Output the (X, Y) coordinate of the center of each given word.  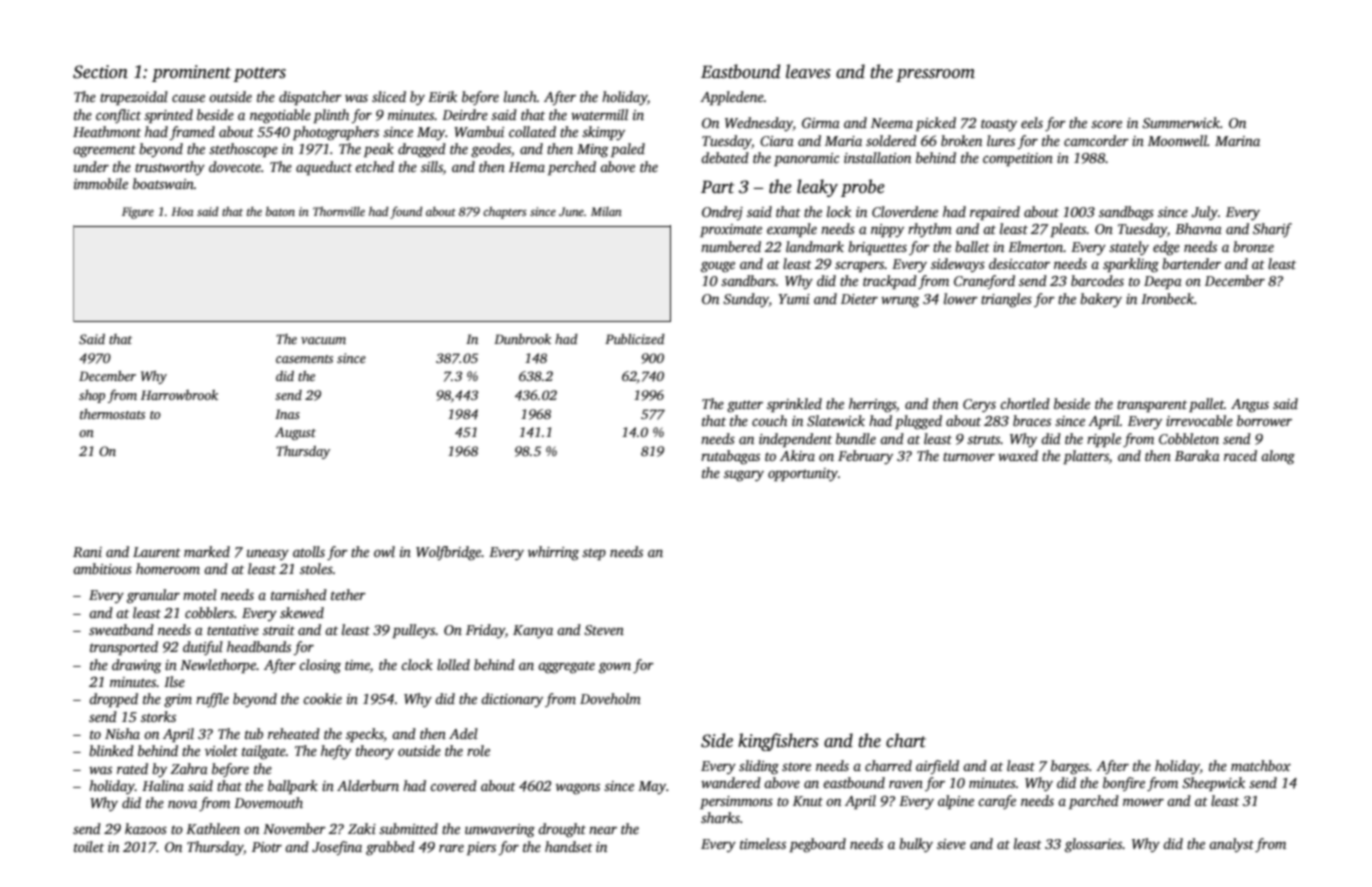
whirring (553, 553)
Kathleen (213, 828)
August (295, 433)
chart (906, 740)
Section (100, 72)
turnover (969, 456)
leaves (808, 71)
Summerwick (1181, 122)
